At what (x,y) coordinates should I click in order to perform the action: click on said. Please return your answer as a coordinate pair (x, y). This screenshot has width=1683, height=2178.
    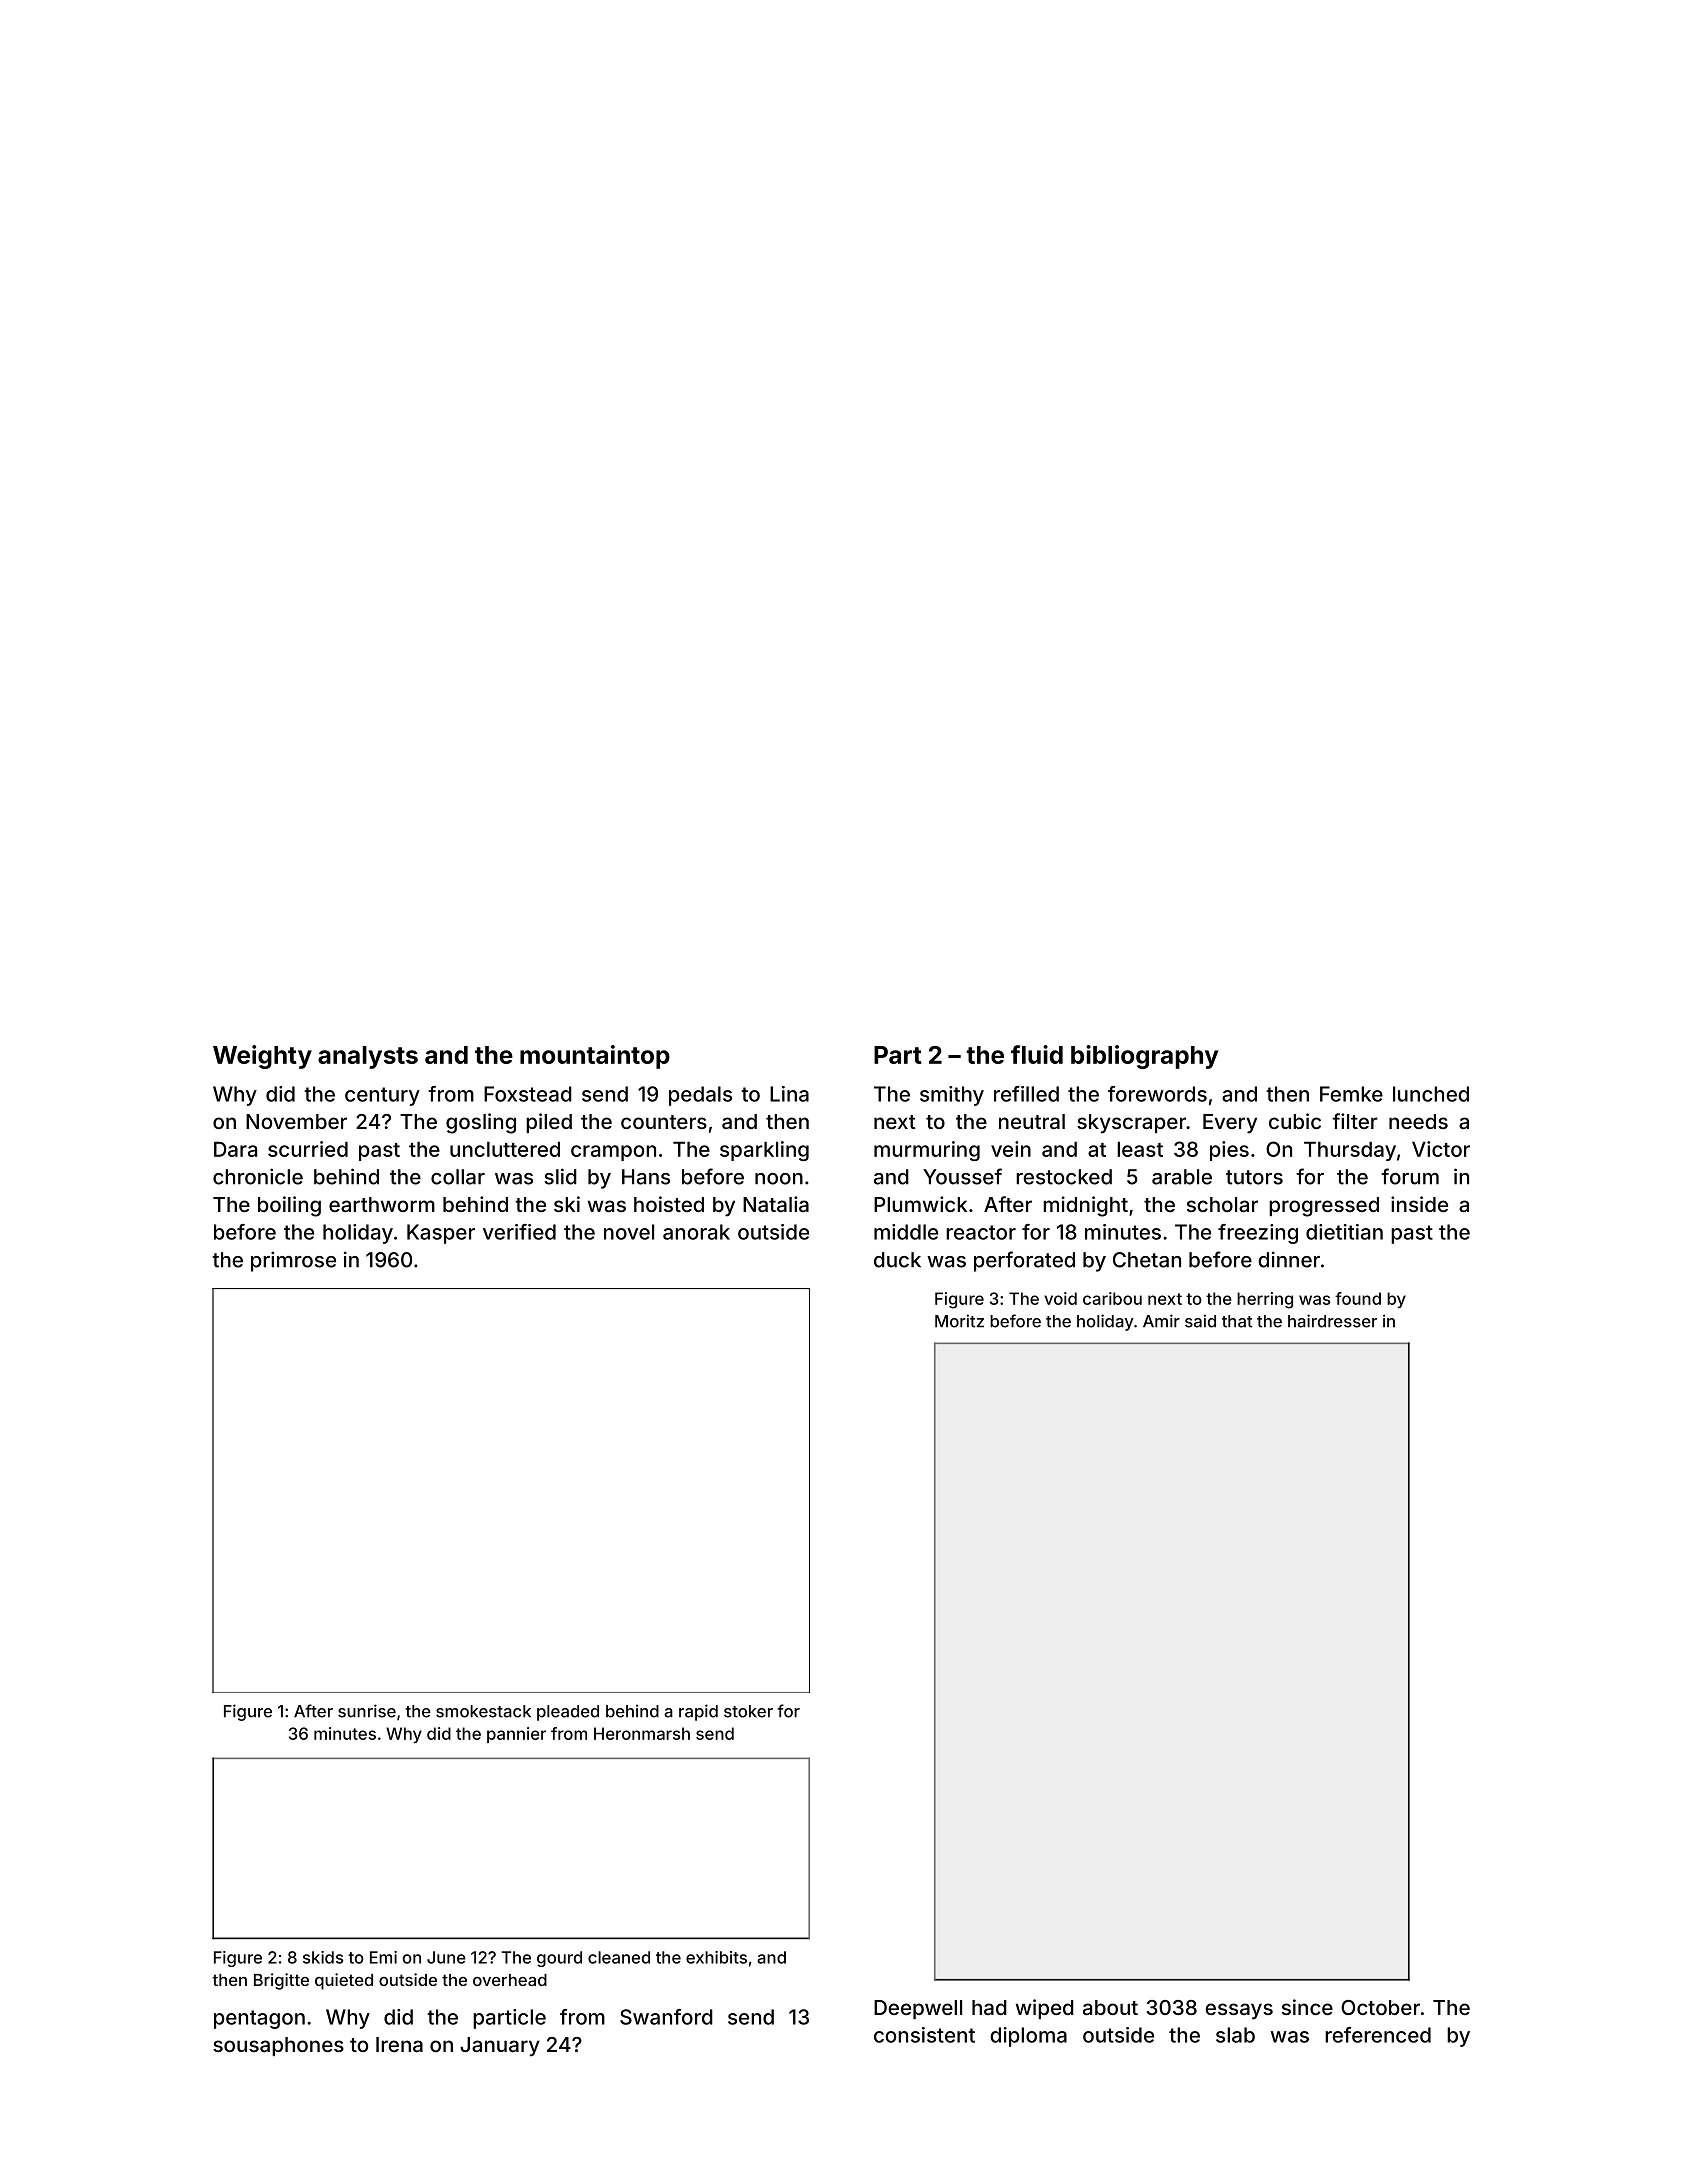
    Looking at the image, I should click on (1200, 1321).
